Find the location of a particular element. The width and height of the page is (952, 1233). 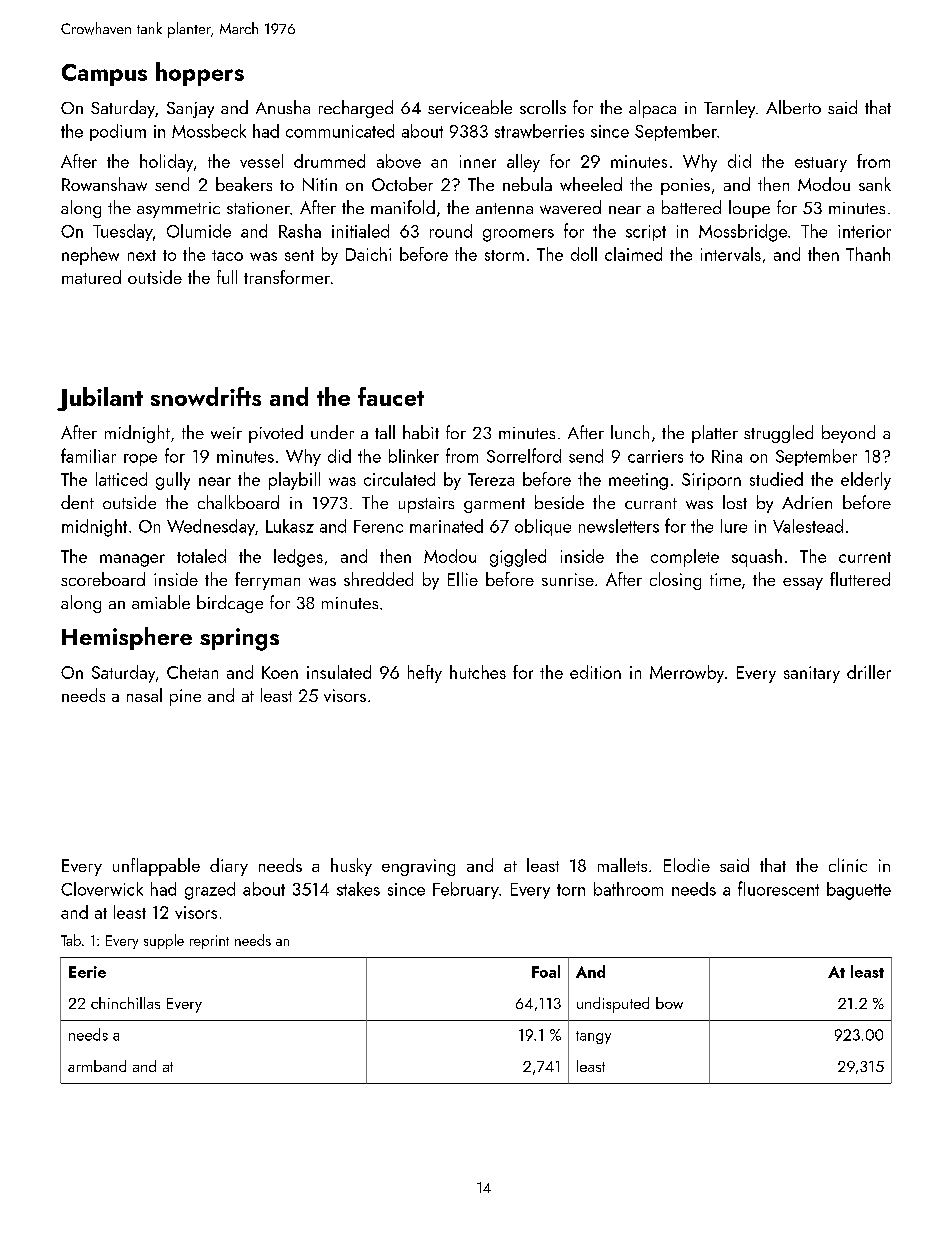

faucet is located at coordinates (391, 396).
